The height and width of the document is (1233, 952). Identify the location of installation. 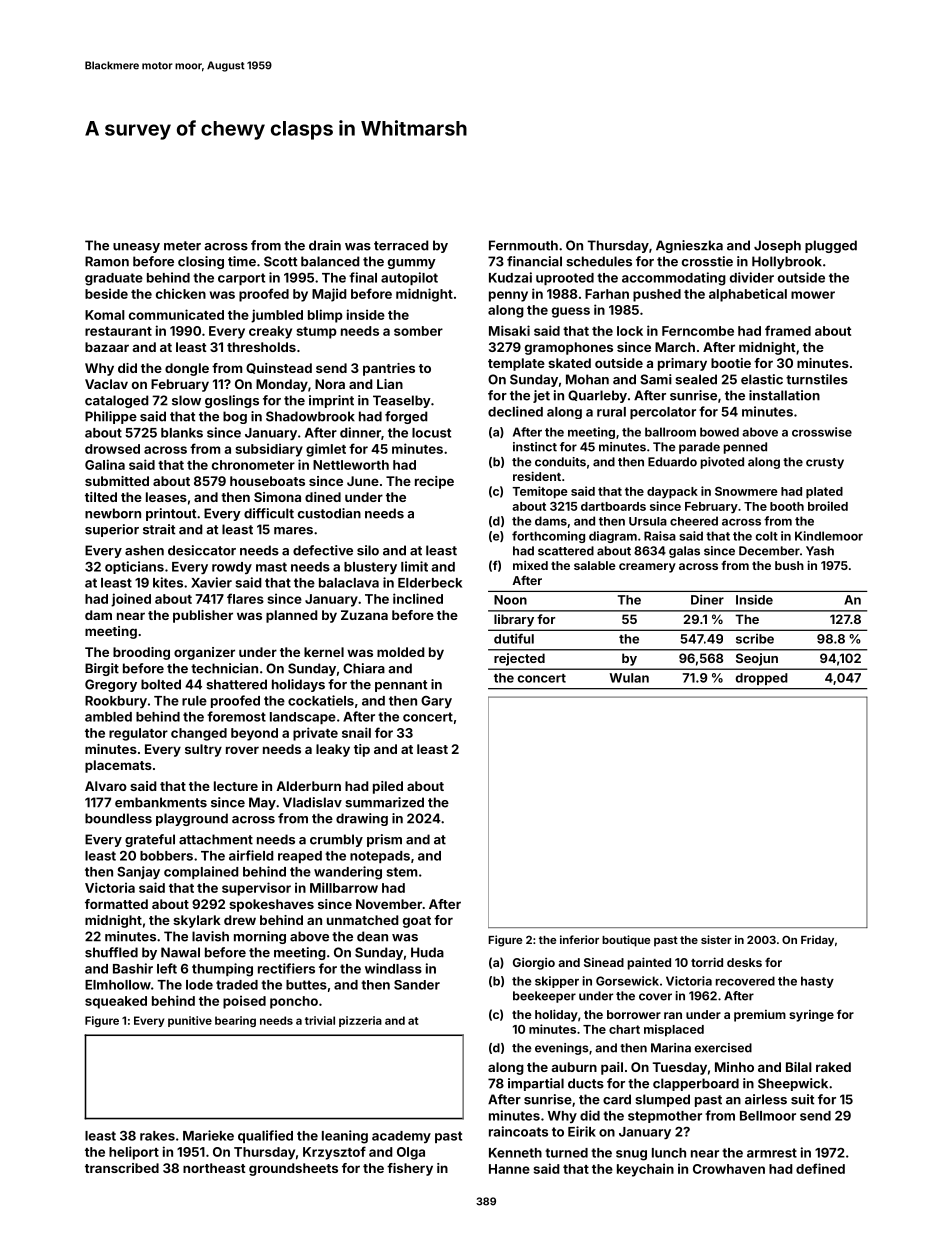
(784, 395).
